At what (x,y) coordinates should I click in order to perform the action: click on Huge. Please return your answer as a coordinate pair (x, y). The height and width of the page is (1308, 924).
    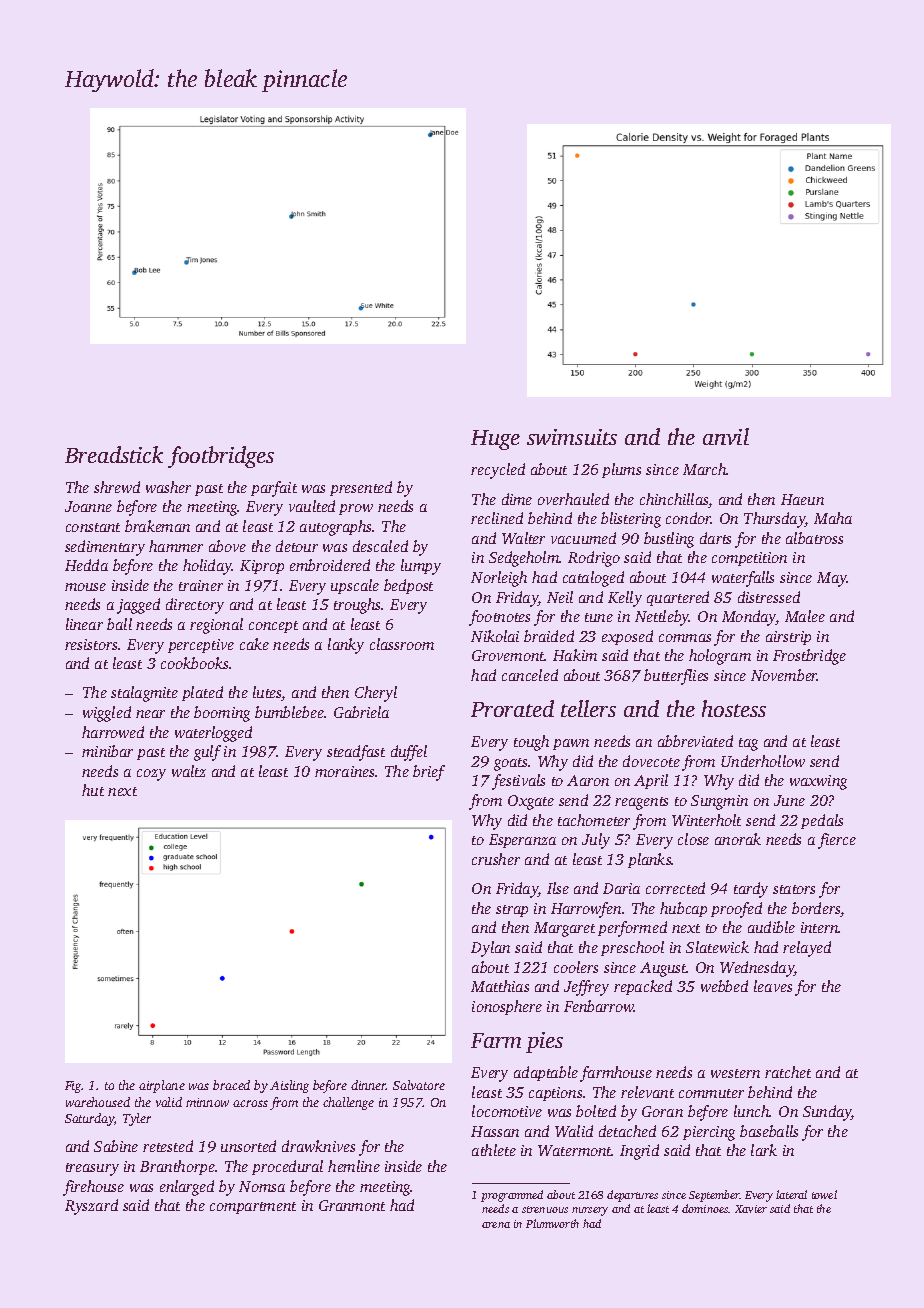
    Looking at the image, I should click on (495, 440).
